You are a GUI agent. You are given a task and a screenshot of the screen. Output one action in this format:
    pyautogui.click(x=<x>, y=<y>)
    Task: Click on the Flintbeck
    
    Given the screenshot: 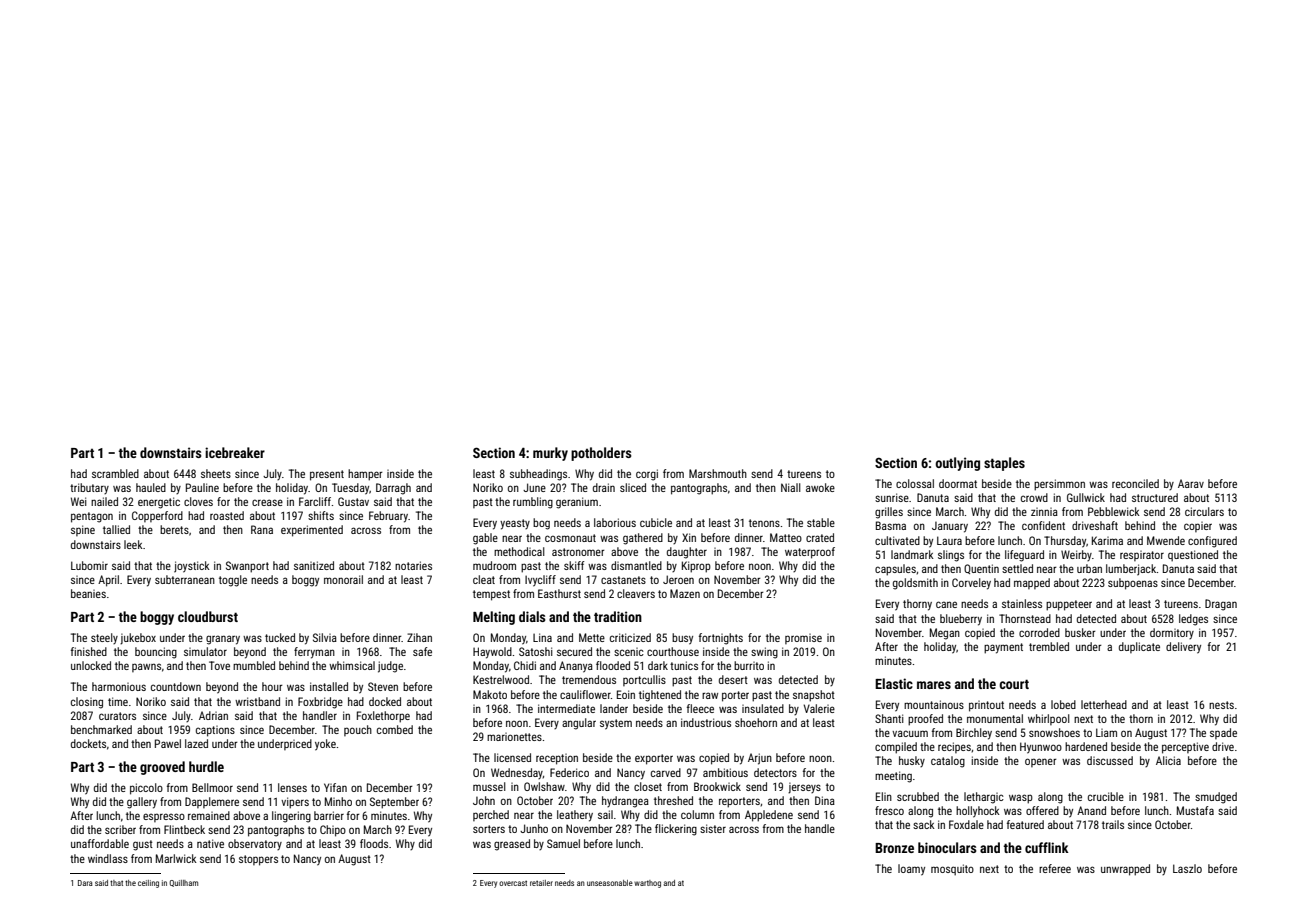 What is the action you would take?
    pyautogui.click(x=184, y=829)
